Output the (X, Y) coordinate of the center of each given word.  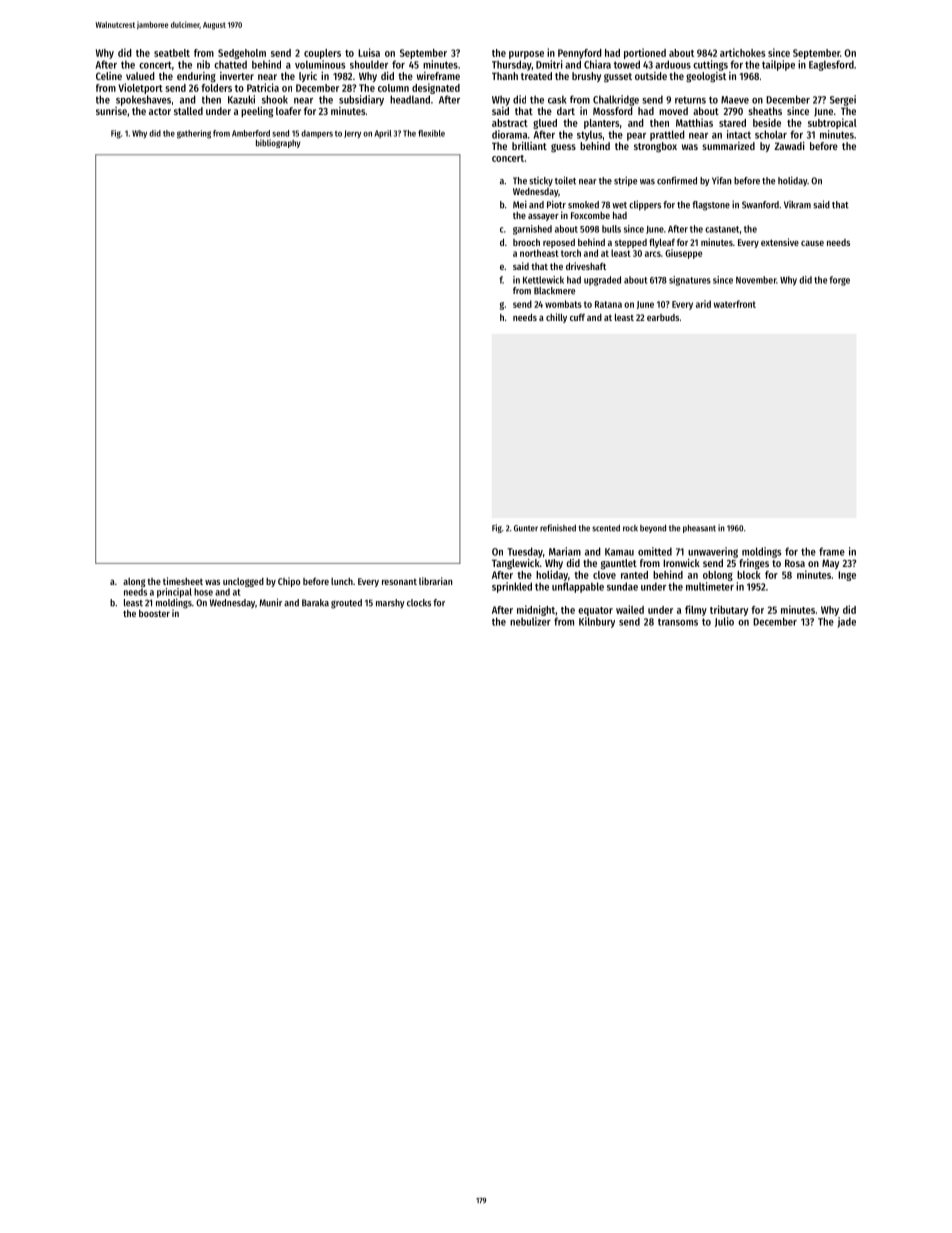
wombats (563, 304)
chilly (556, 318)
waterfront (735, 304)
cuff (577, 317)
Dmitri (549, 64)
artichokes (742, 52)
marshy (390, 603)
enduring (196, 77)
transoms (678, 622)
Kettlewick (543, 280)
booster (154, 613)
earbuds (663, 317)
